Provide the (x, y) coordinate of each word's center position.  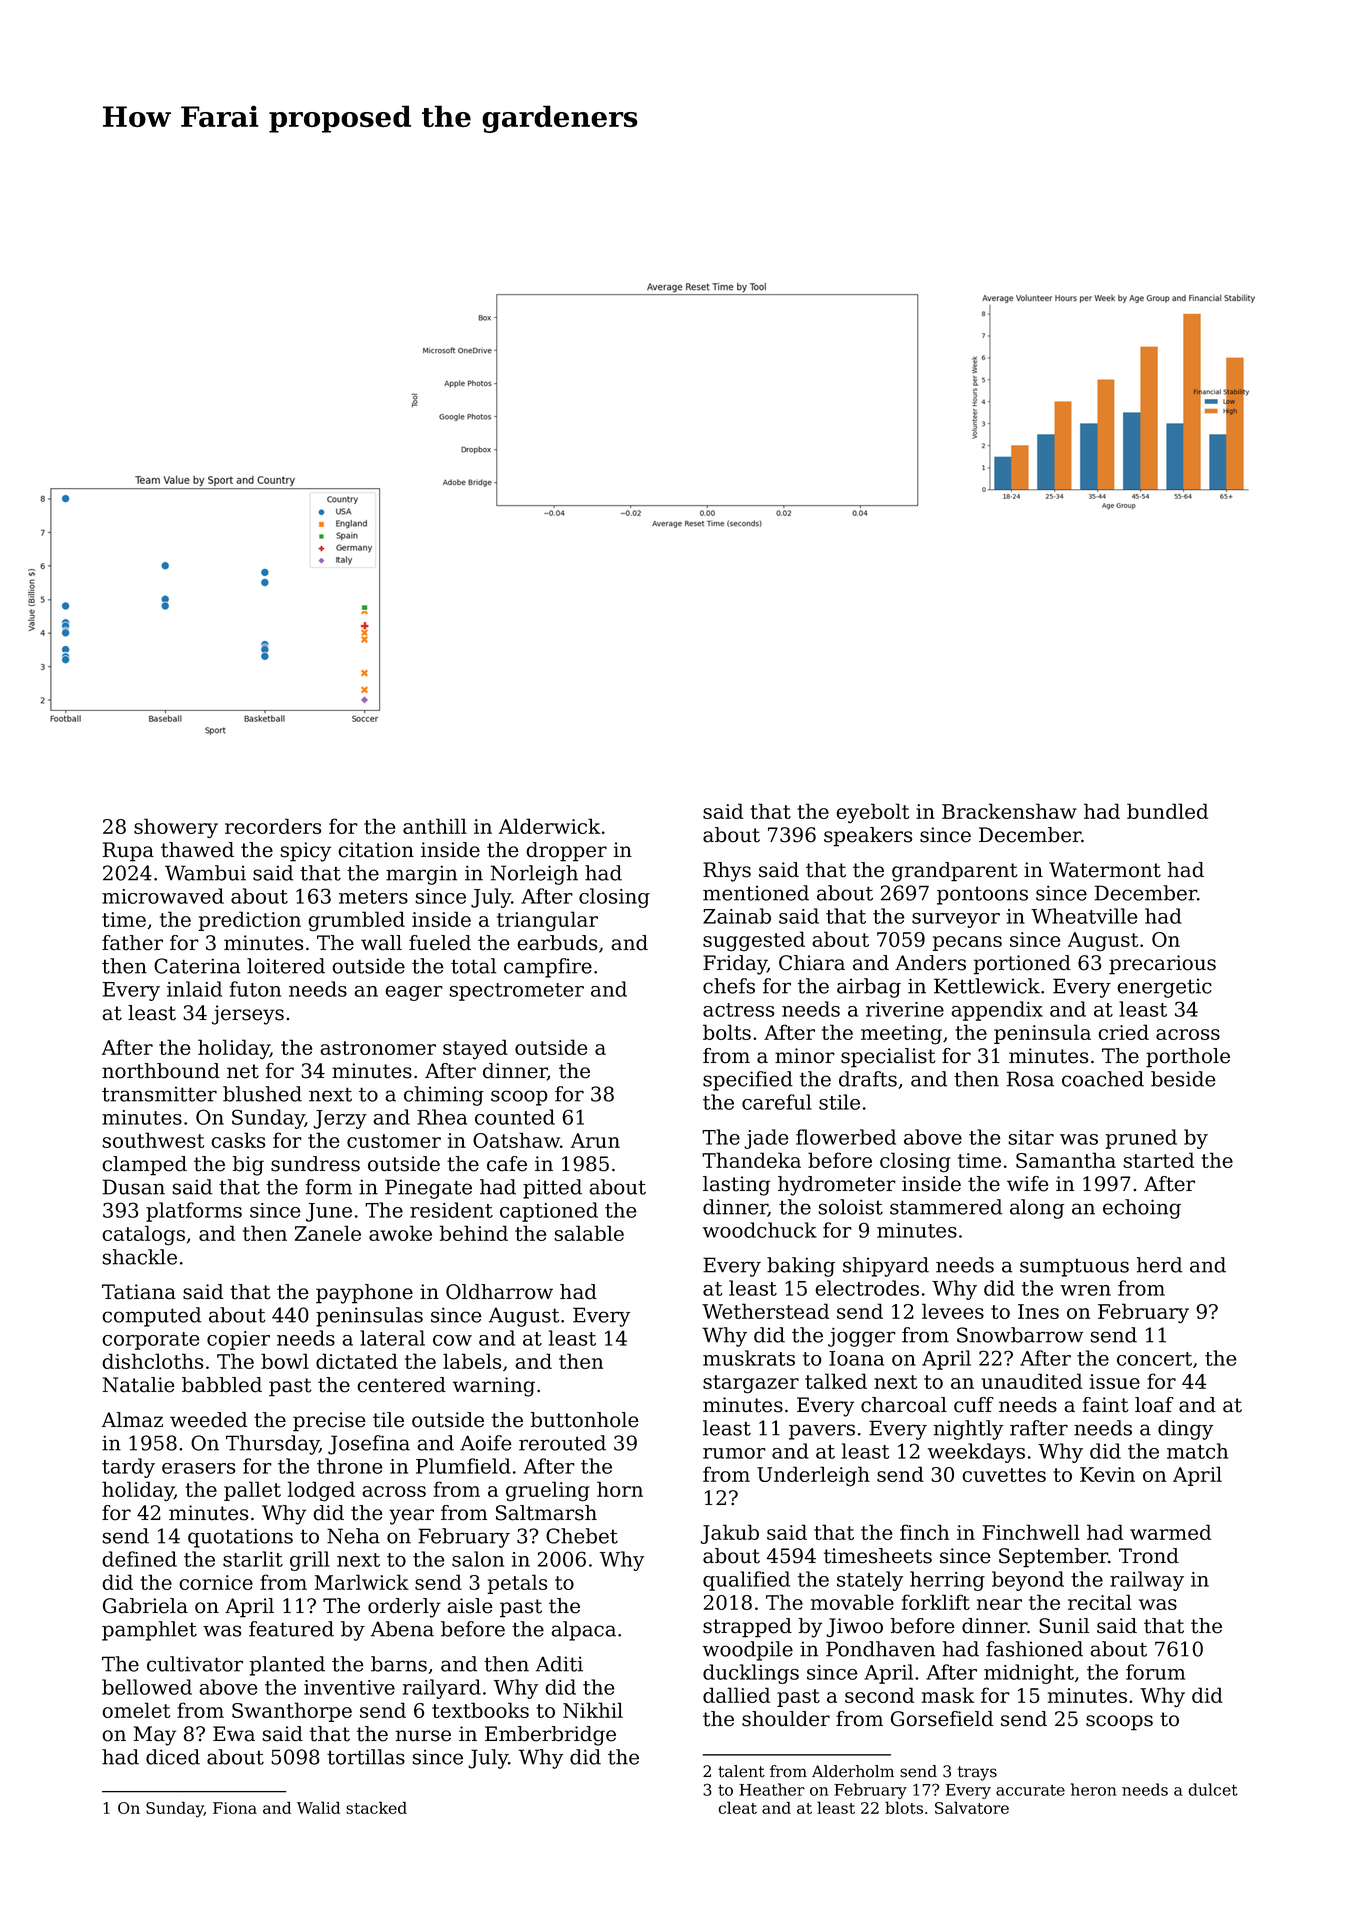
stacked (376, 1807)
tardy (128, 1468)
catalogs (144, 1235)
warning (494, 1387)
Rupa (128, 852)
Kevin (1107, 1474)
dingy (1185, 1430)
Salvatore (972, 1807)
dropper (566, 852)
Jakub (729, 1534)
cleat (737, 1807)
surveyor (956, 920)
